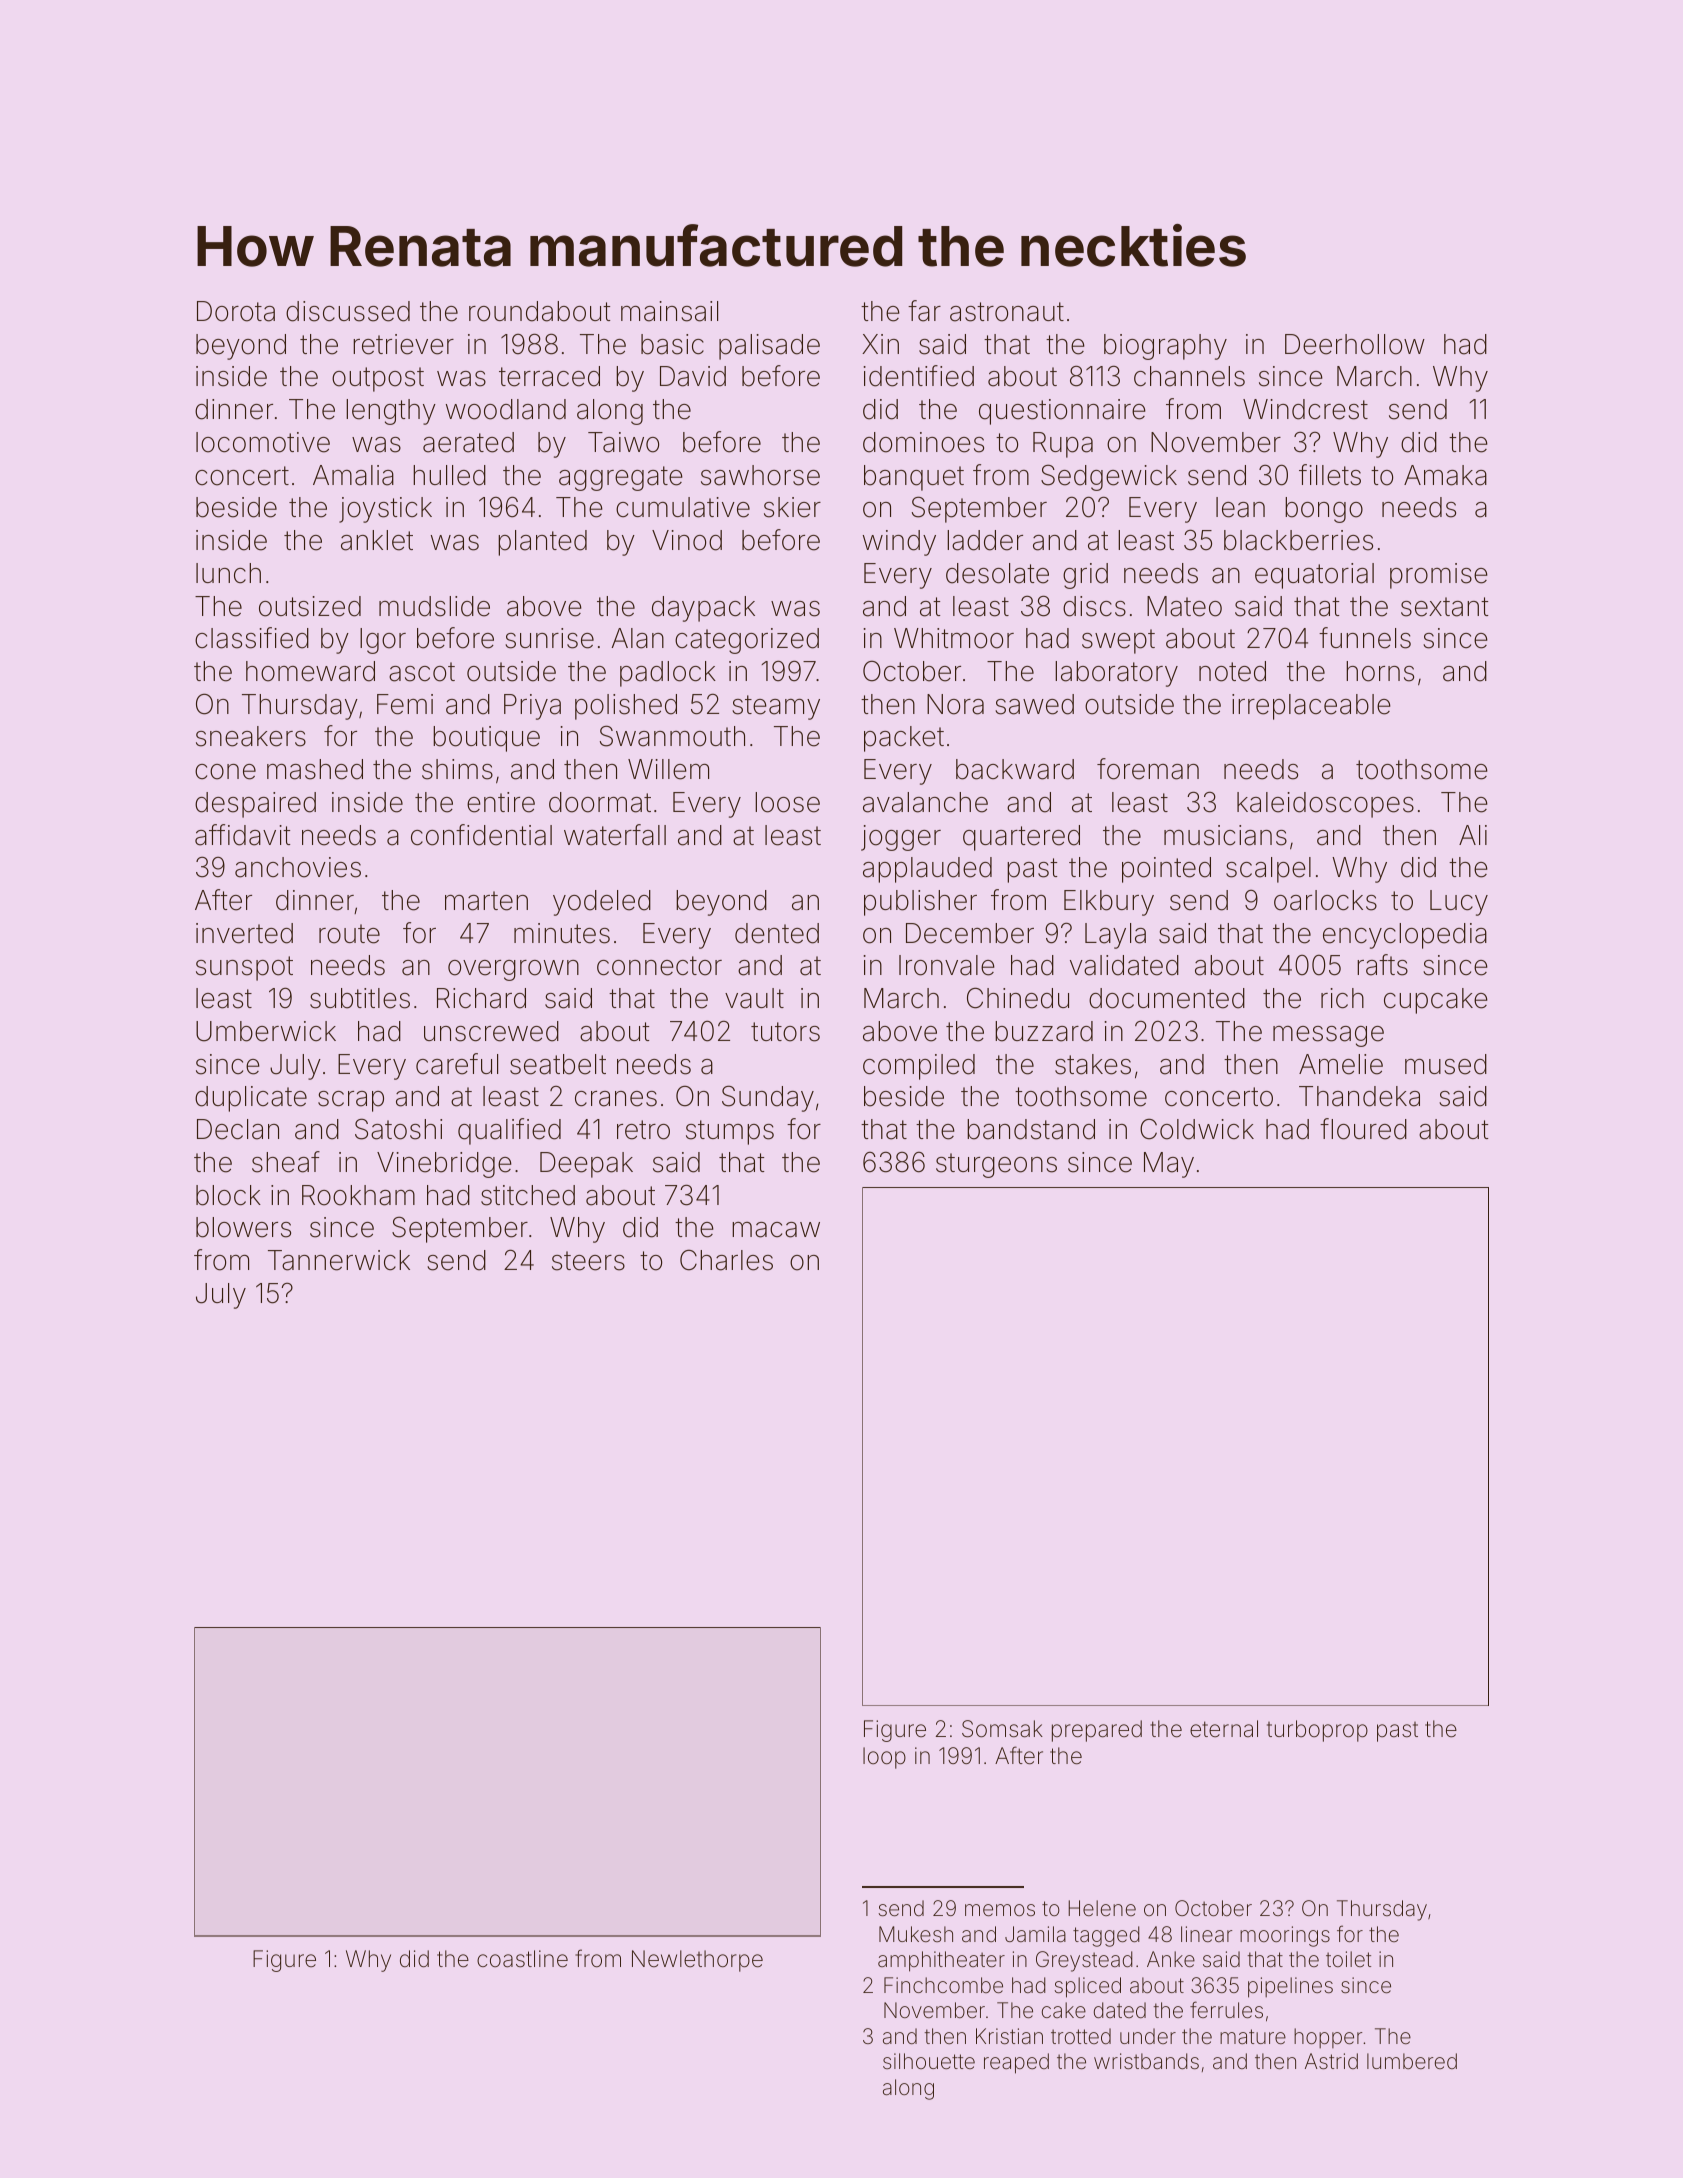 The image size is (1683, 2178). What do you see at coordinates (444, 1165) in the screenshot?
I see `Vinebridge` at bounding box center [444, 1165].
